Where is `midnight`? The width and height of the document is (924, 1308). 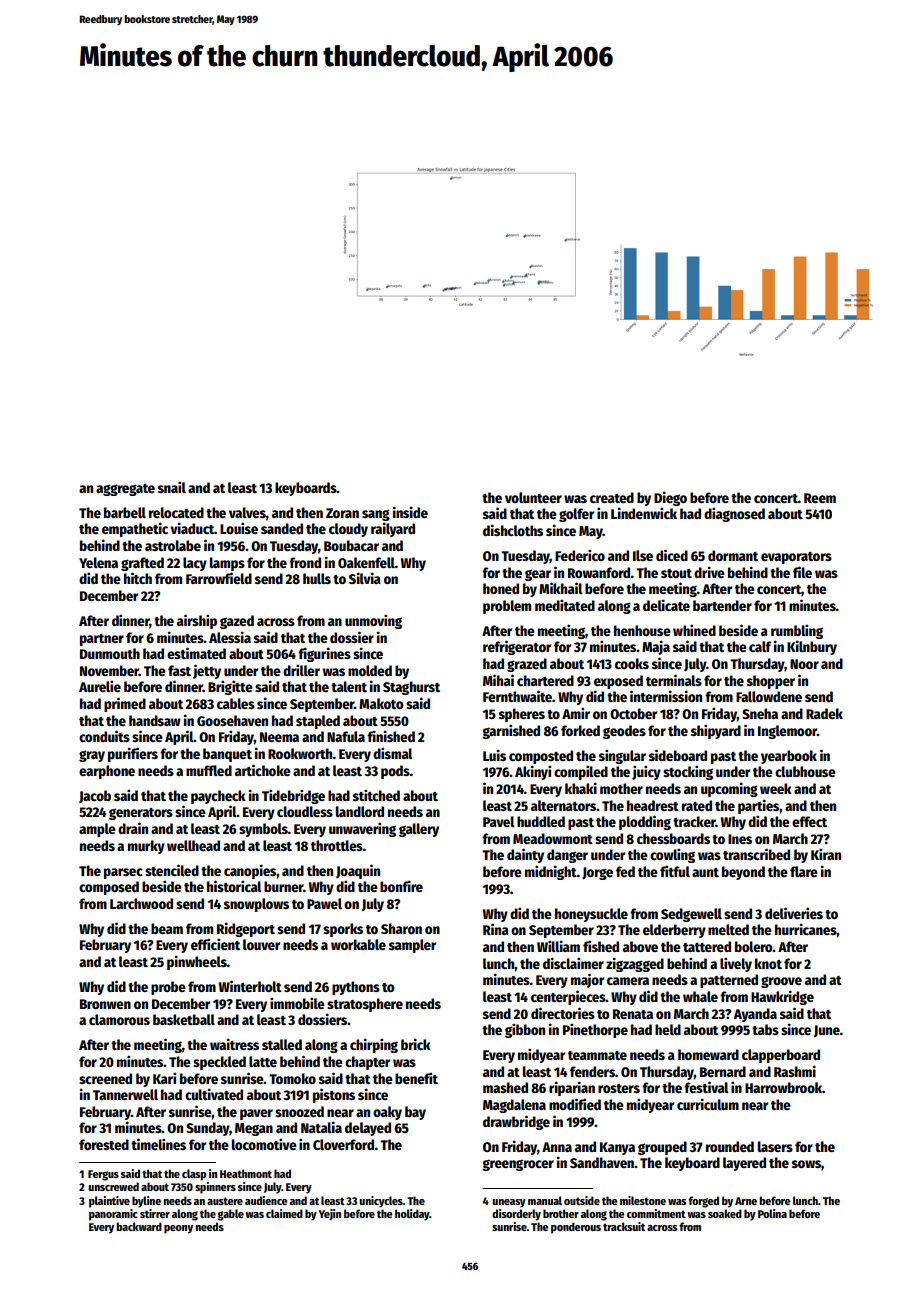 midnight is located at coordinates (551, 872).
